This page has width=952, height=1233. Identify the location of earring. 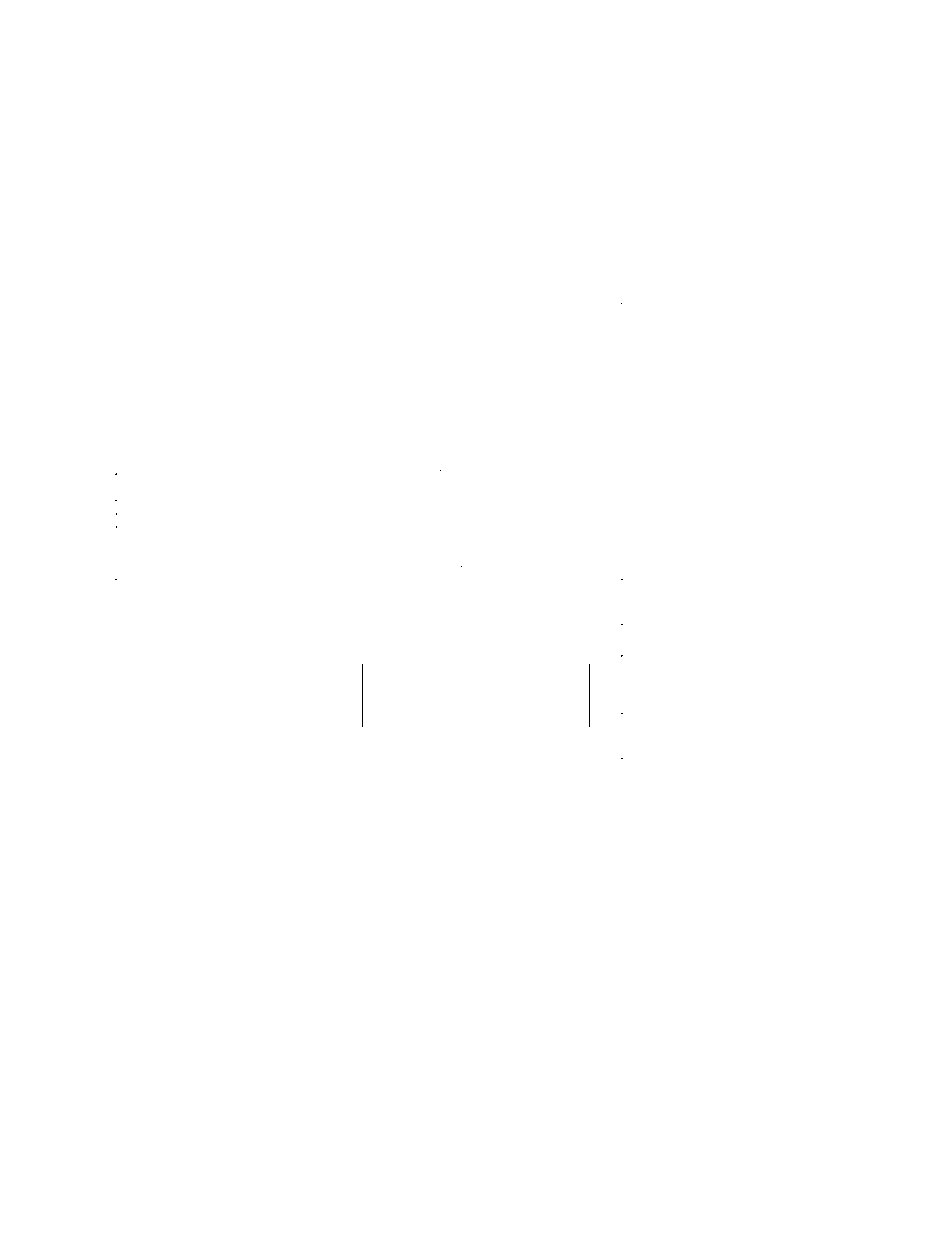
(626, 377).
